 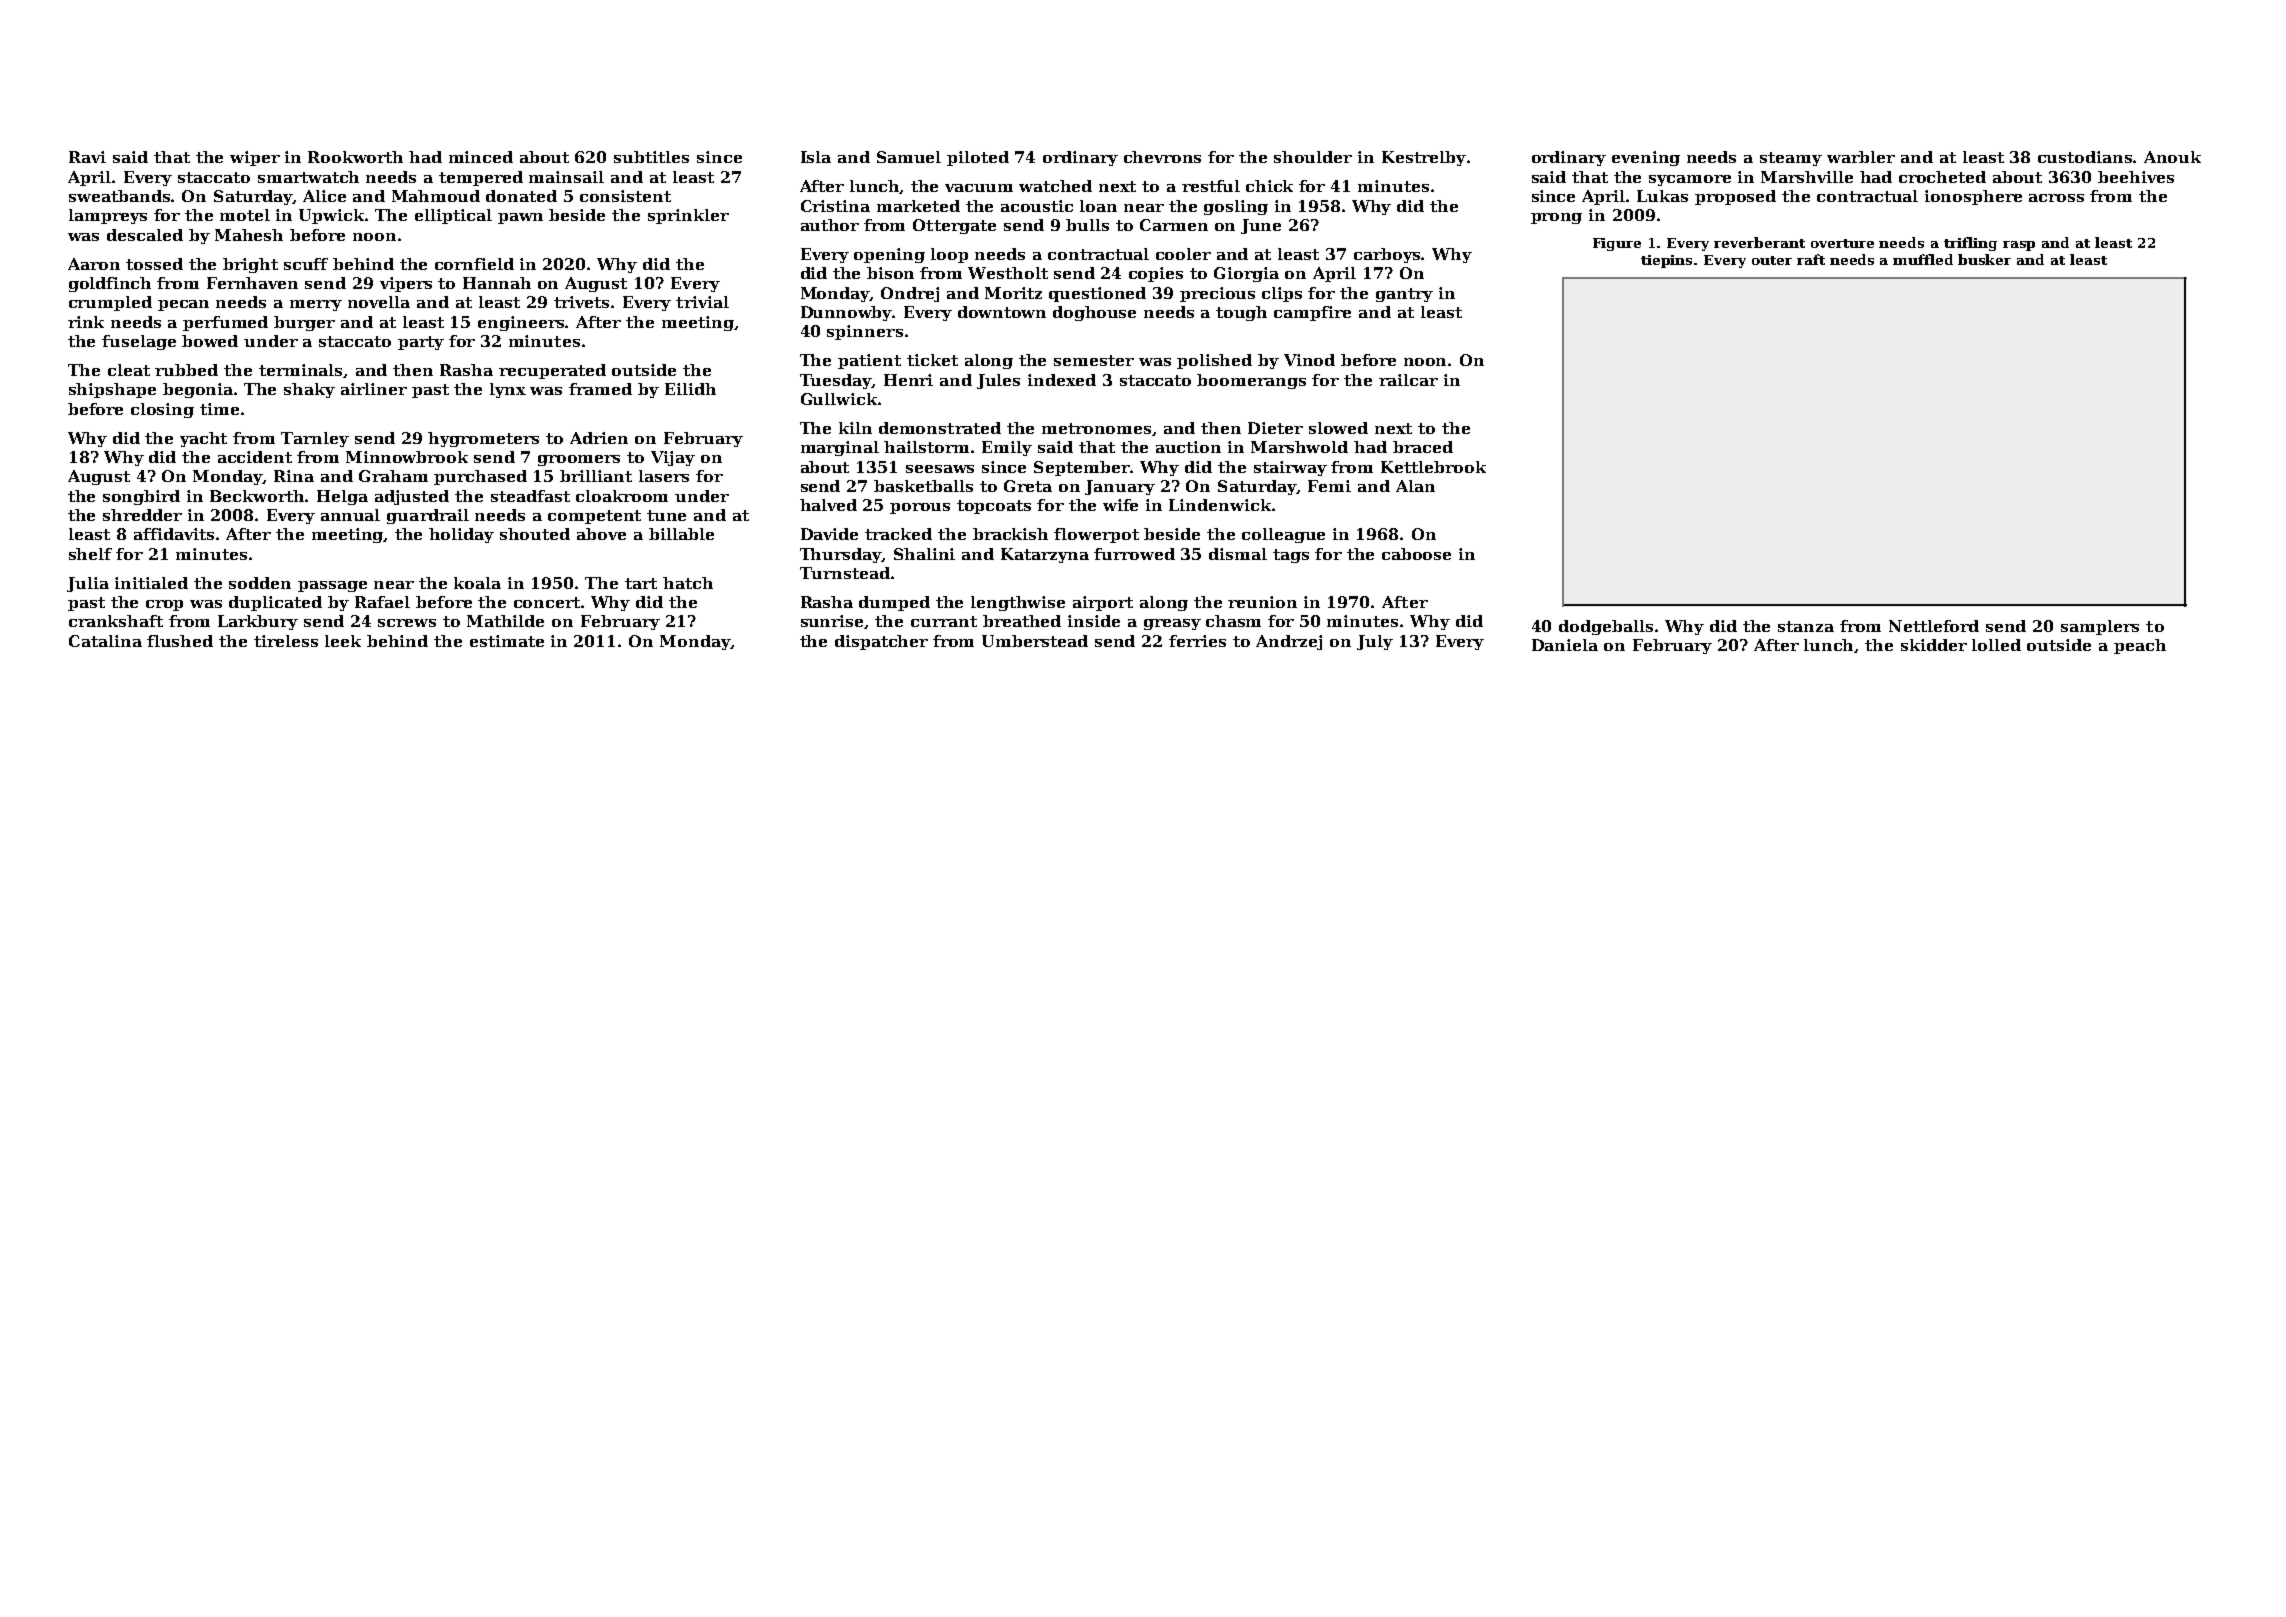 What do you see at coordinates (1008, 273) in the page?
I see `Westholt` at bounding box center [1008, 273].
